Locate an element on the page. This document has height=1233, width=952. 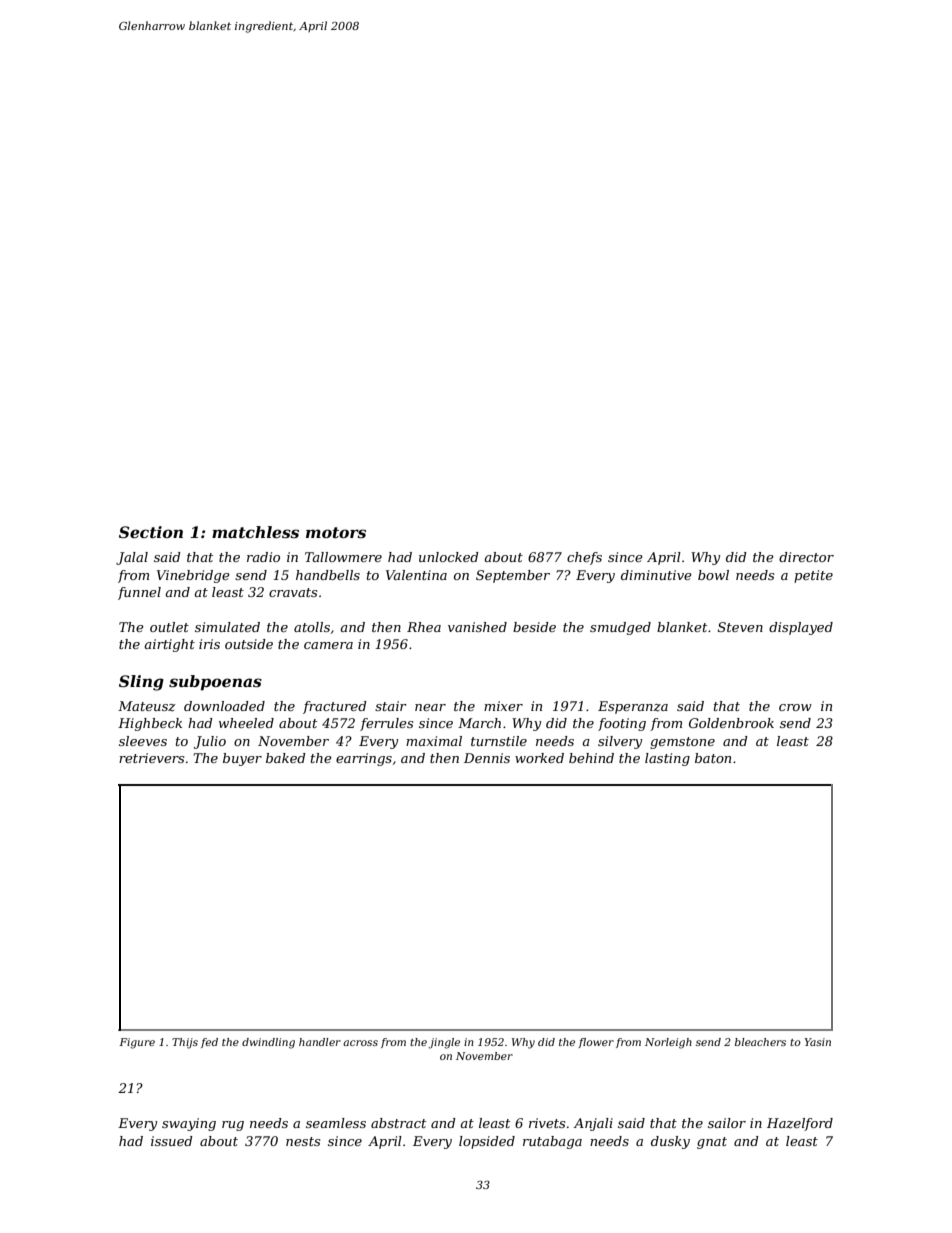
buyer is located at coordinates (242, 759).
